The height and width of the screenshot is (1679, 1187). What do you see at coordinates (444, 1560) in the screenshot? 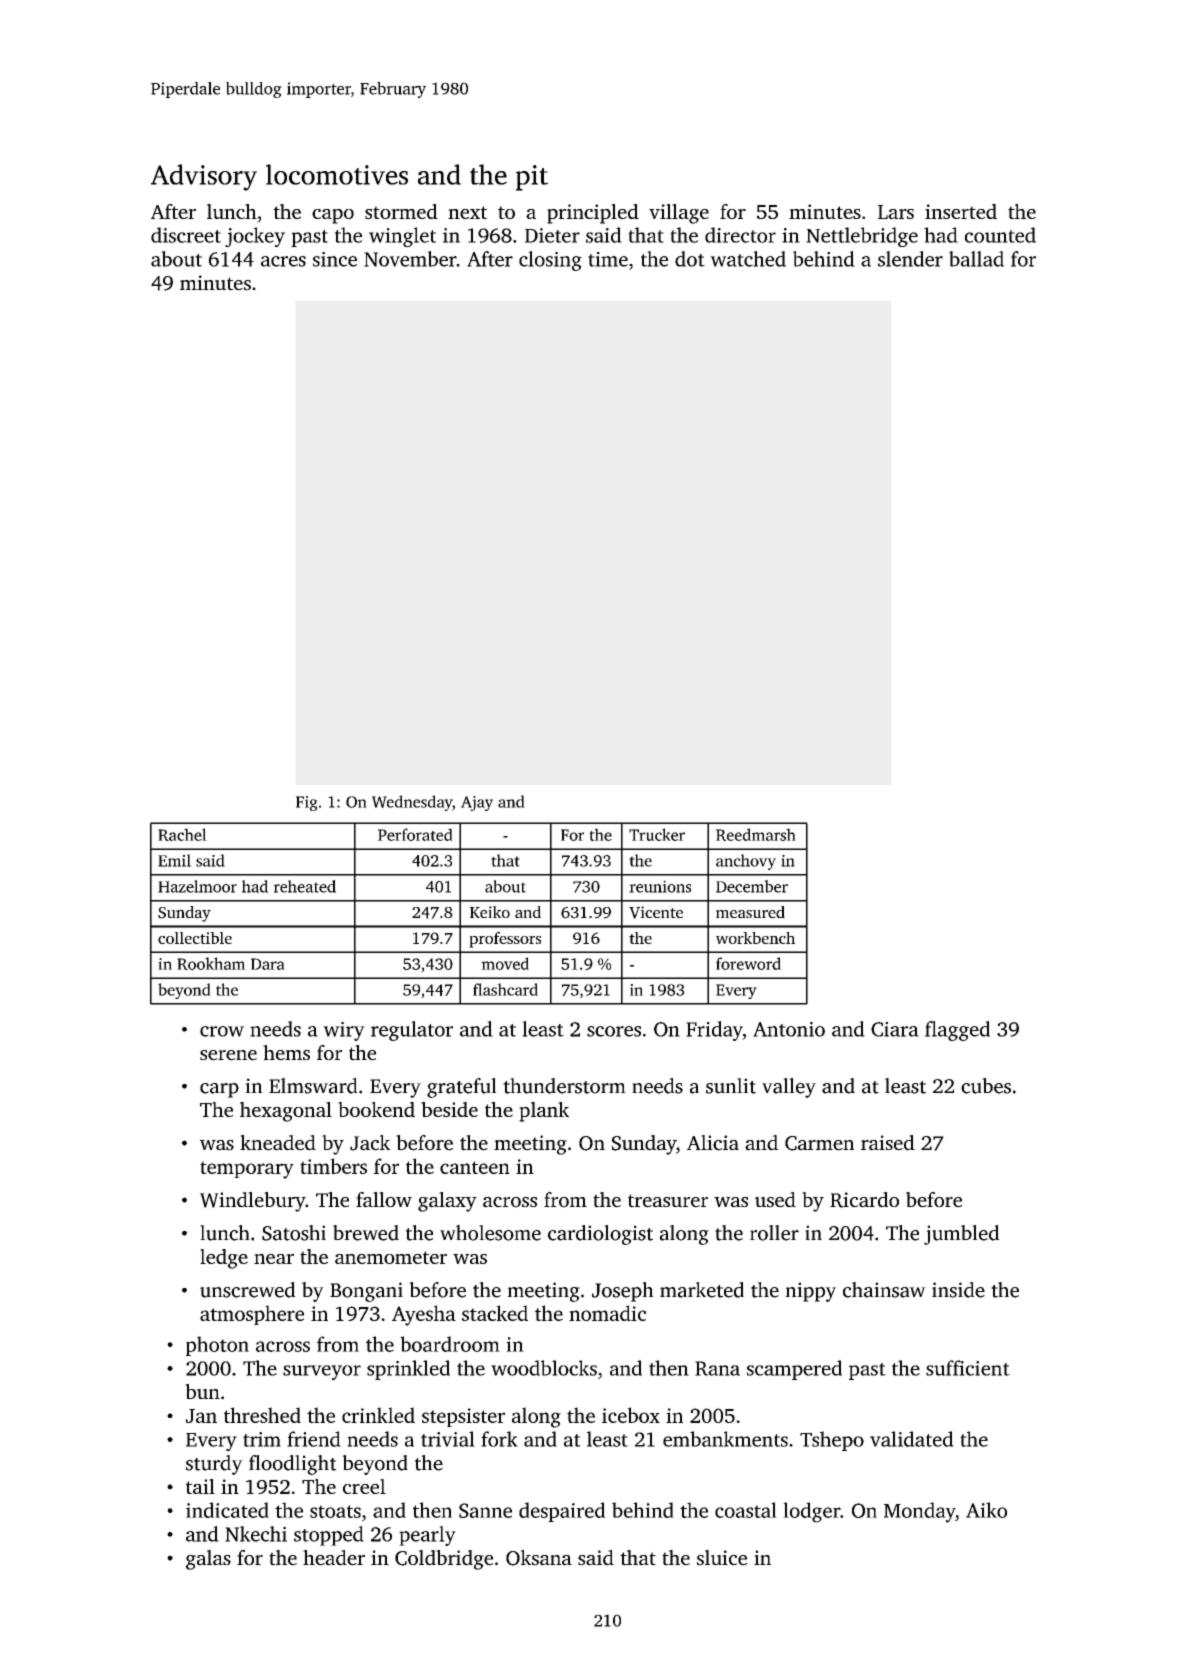
I see `Coldbridge` at bounding box center [444, 1560].
